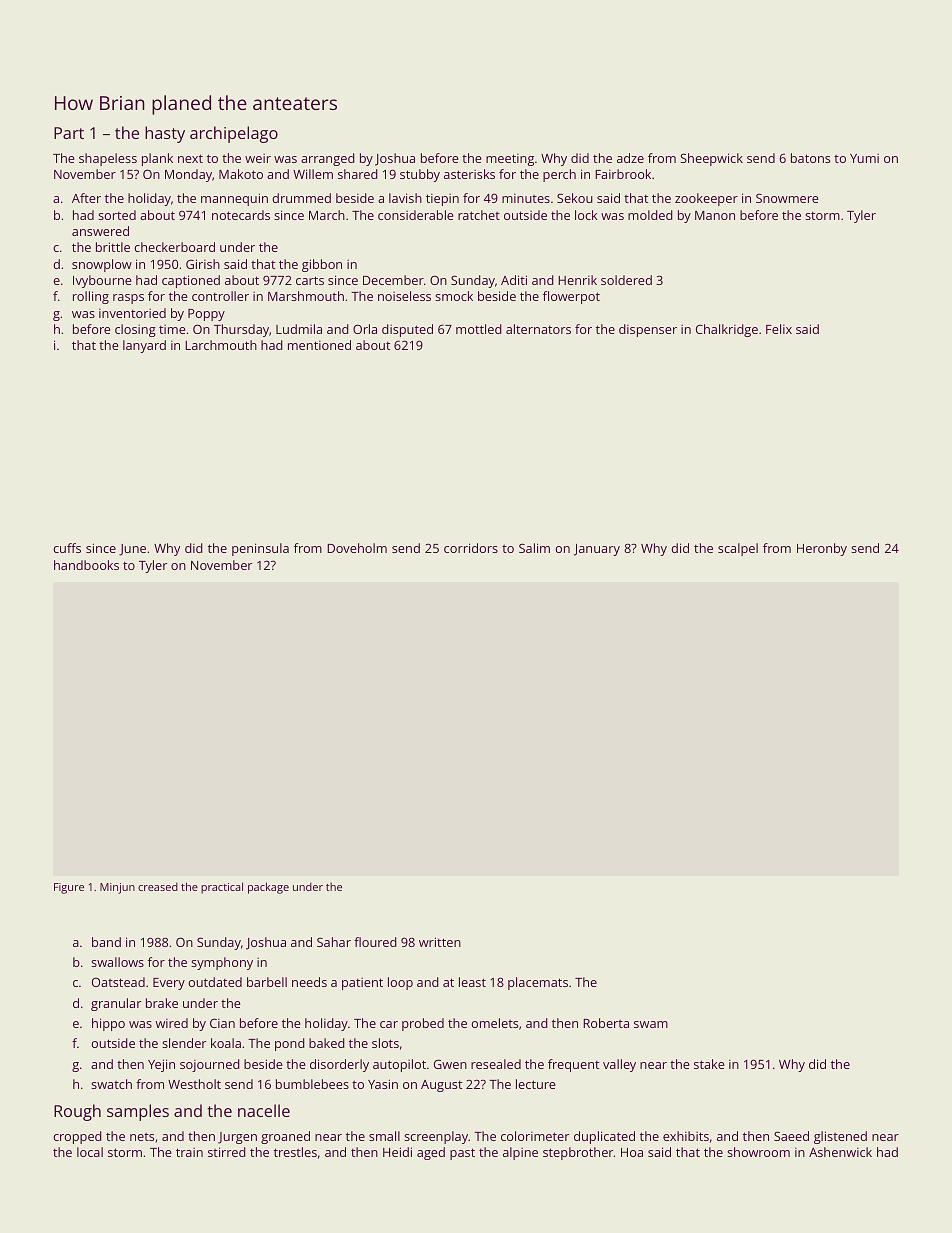 Image resolution: width=952 pixels, height=1233 pixels. What do you see at coordinates (535, 1084) in the page?
I see `lecture` at bounding box center [535, 1084].
